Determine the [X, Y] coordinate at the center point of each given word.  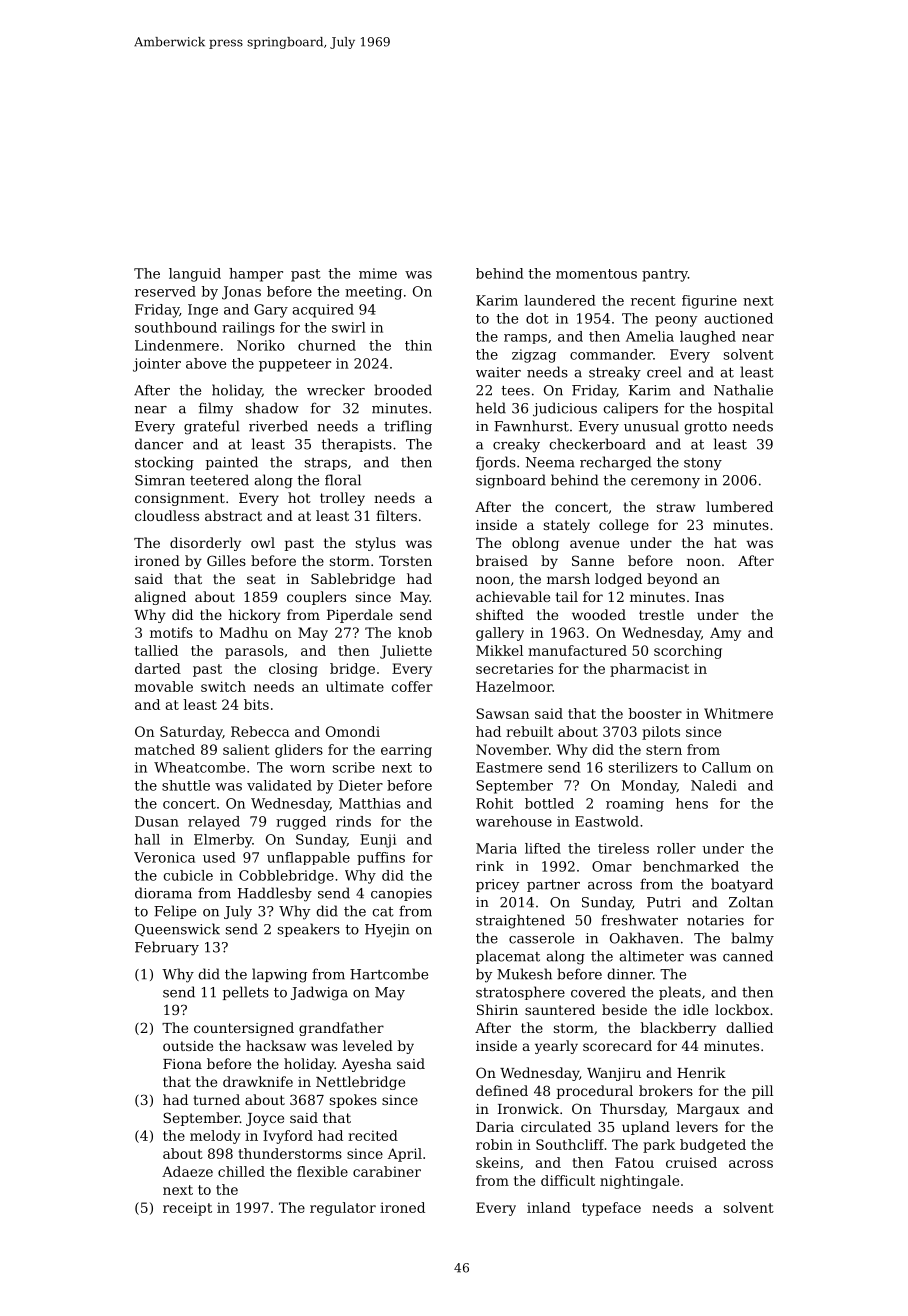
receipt [187, 1209]
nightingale [639, 1182]
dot [537, 318]
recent [653, 301]
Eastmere [509, 767]
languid [195, 275]
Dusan [157, 821]
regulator [343, 1209]
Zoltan [751, 902]
